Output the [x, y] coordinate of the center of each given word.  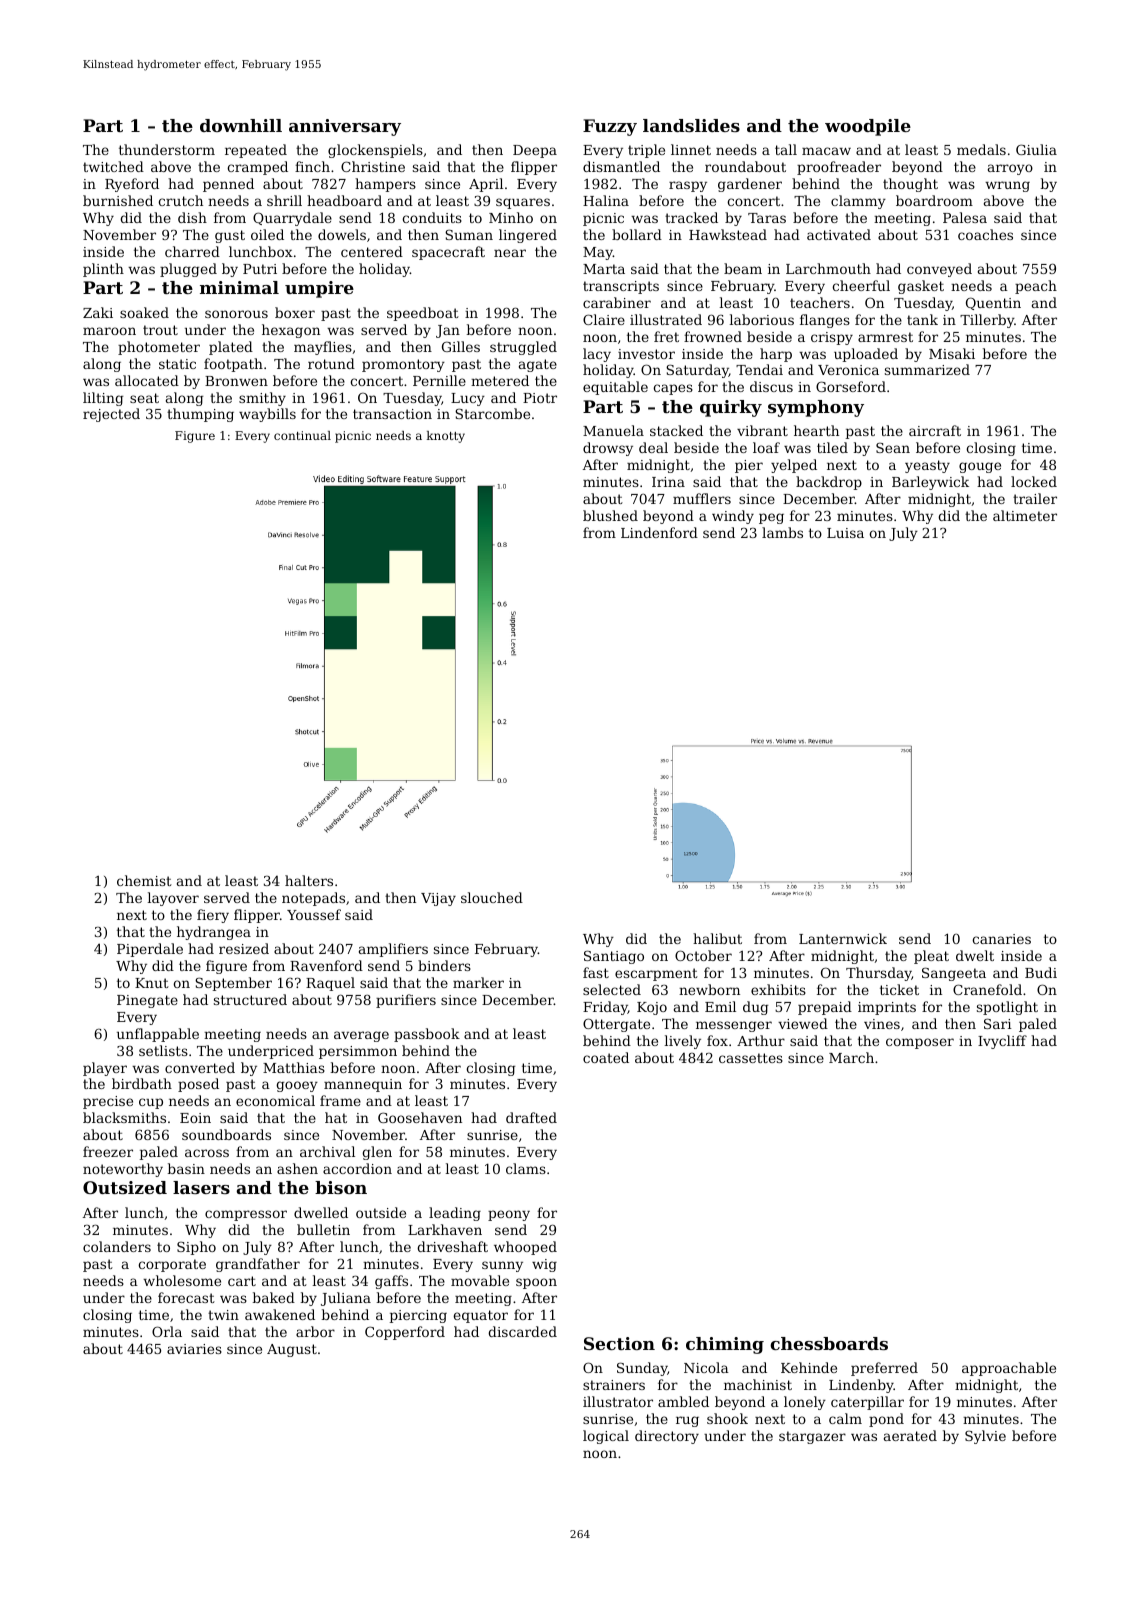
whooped [525, 1248]
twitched [113, 166]
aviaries [194, 1349]
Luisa [845, 533]
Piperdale [150, 950]
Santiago [614, 957]
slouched [492, 897]
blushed [610, 515]
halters [309, 880]
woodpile [868, 127]
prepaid [825, 1008]
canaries [1001, 939]
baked [274, 1297]
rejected [111, 415]
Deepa [535, 151]
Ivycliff [1002, 1042]
